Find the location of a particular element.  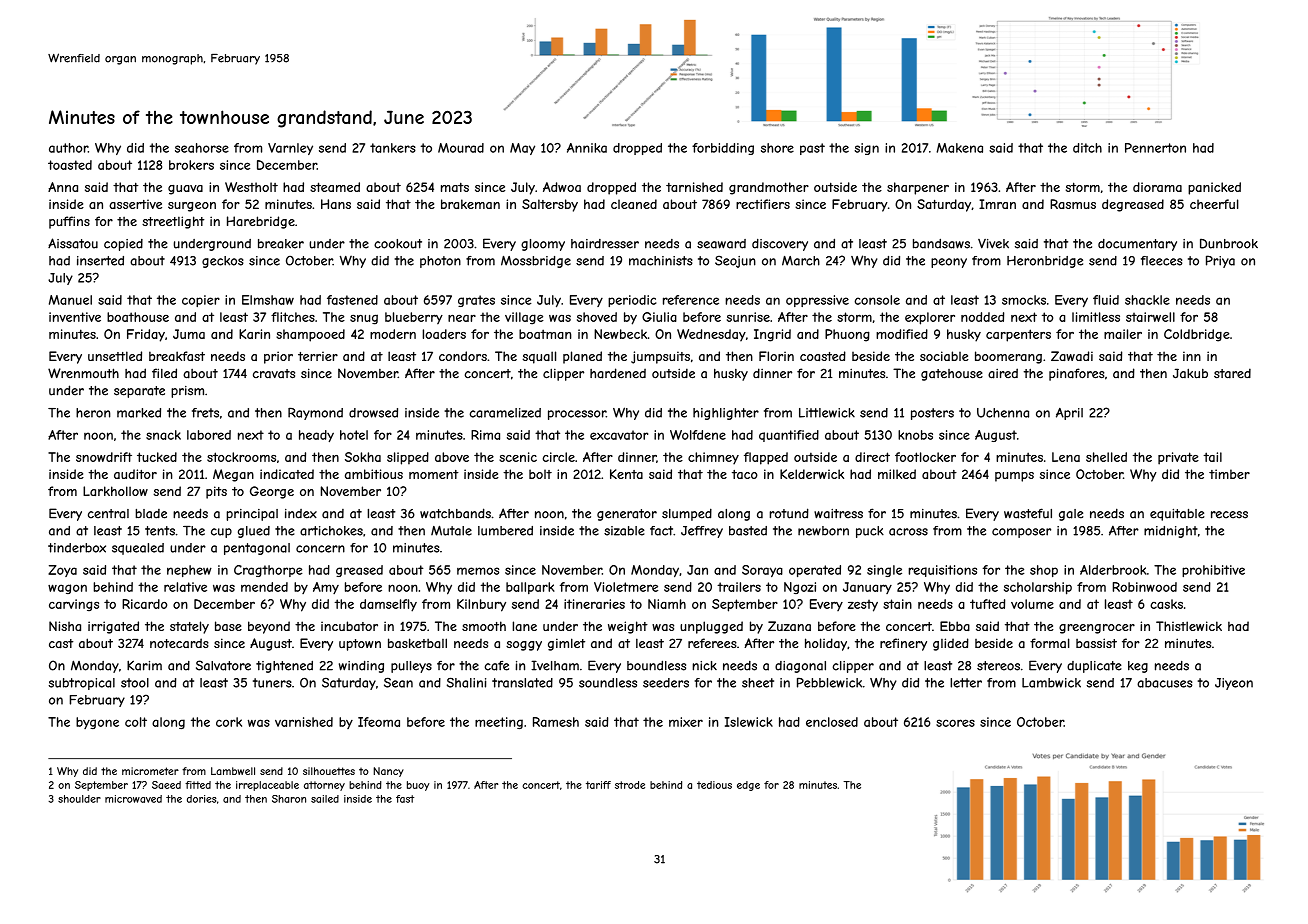

ditch is located at coordinates (1087, 148).
